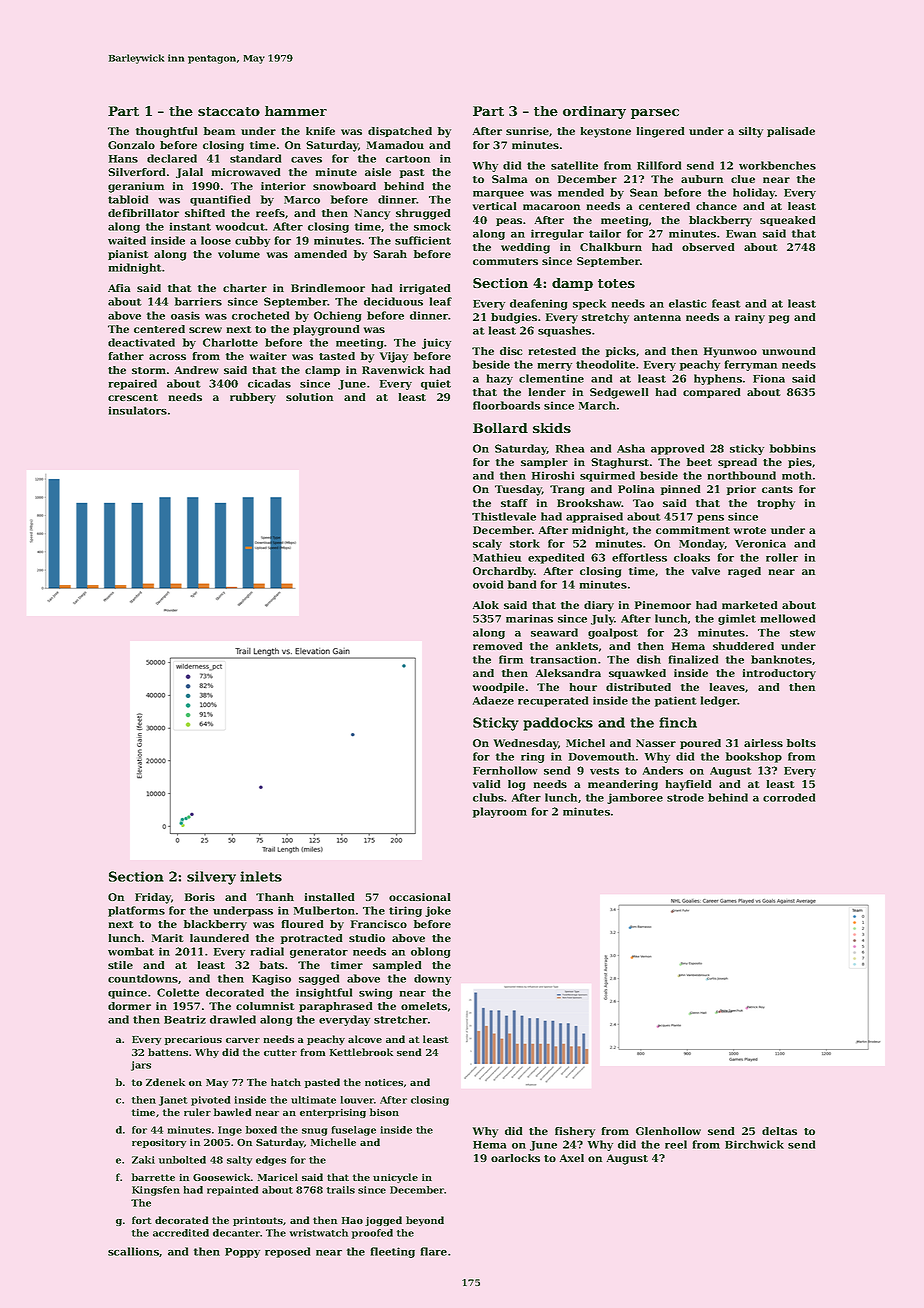  What do you see at coordinates (352, 1220) in the screenshot?
I see `Hao` at bounding box center [352, 1220].
